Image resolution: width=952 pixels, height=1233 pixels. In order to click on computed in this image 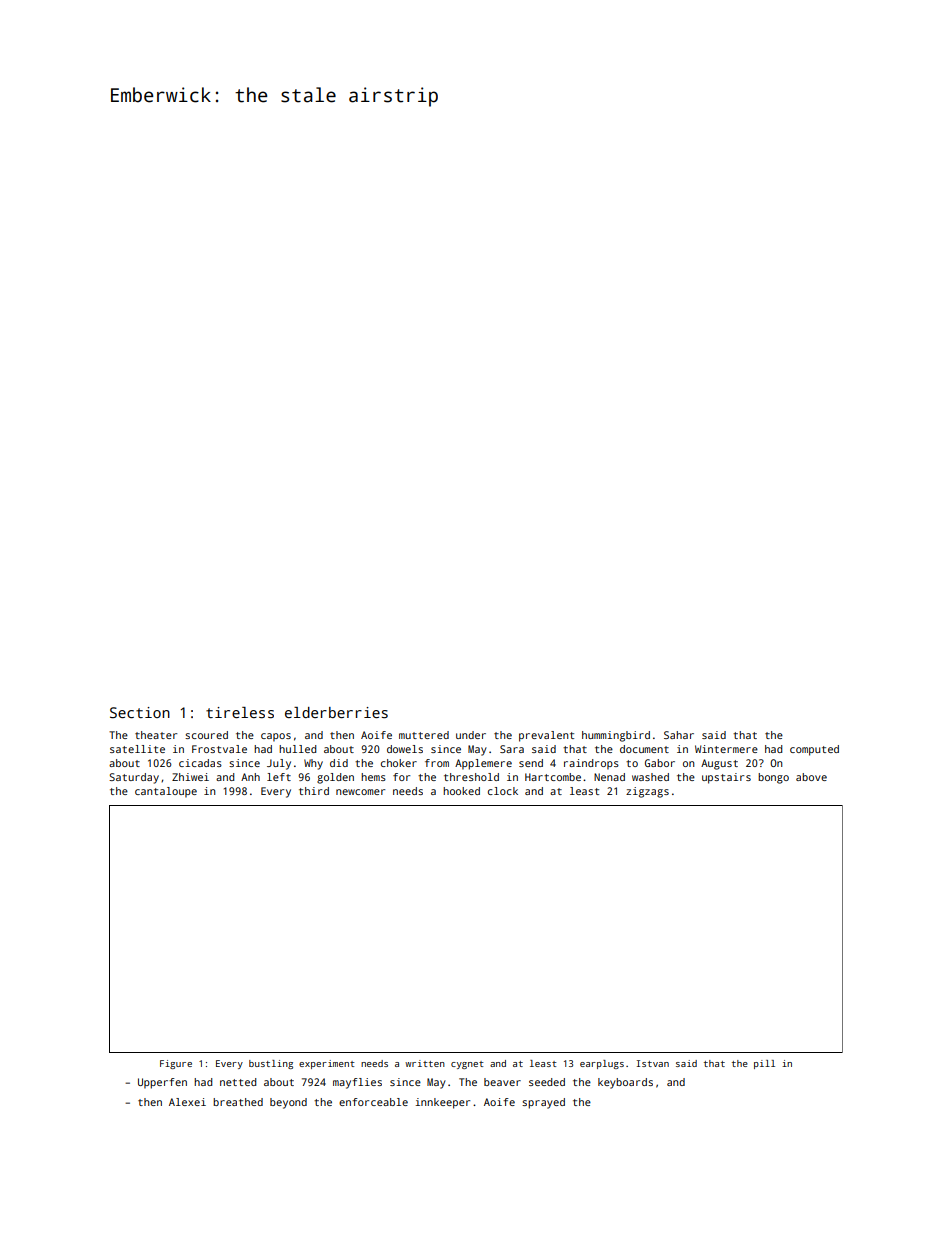, I will do `click(814, 750)`.
